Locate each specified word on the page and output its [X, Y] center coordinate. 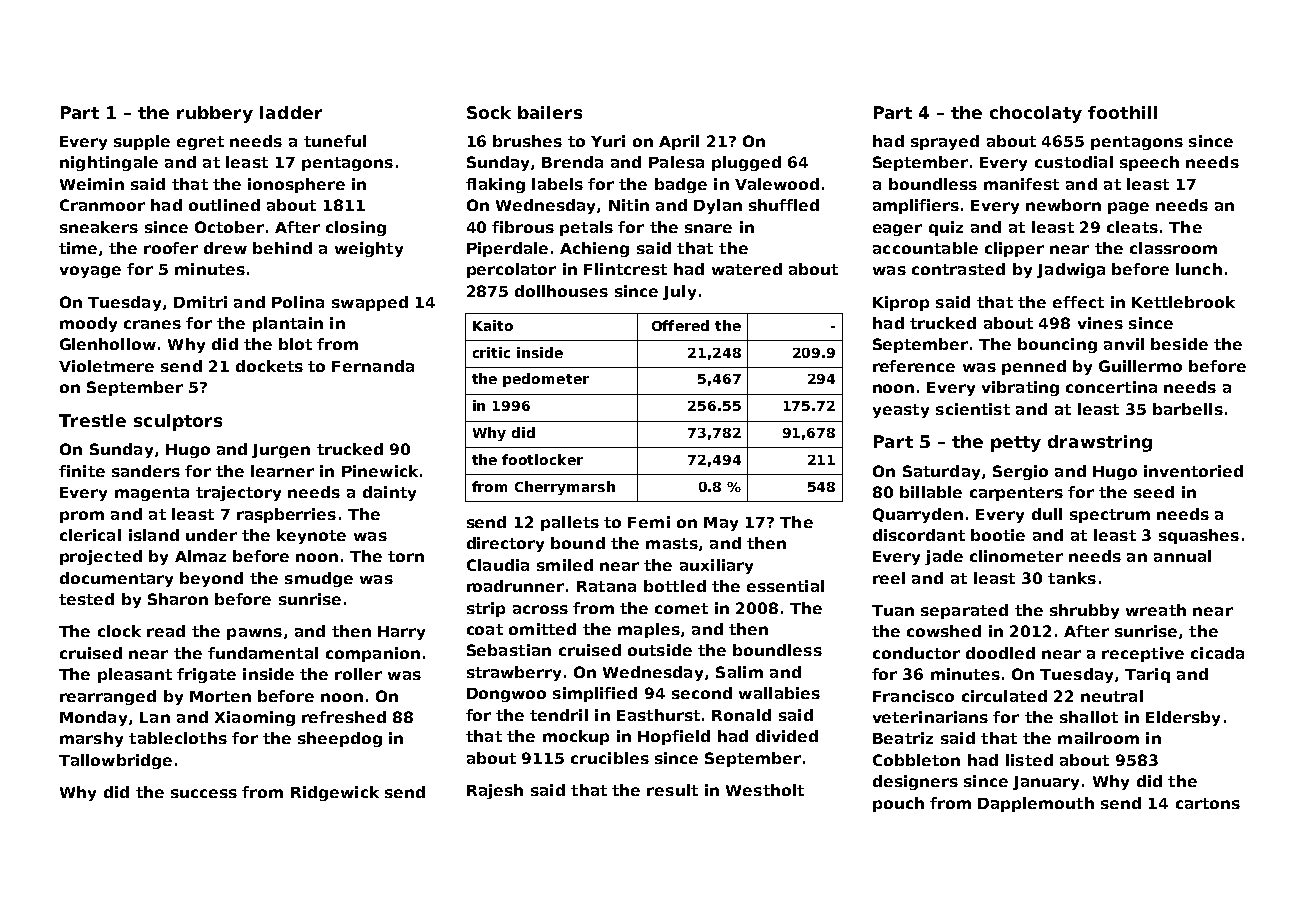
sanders [146, 471]
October [229, 227]
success [204, 793]
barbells [1188, 409]
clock [119, 631]
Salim [739, 672]
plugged [746, 163]
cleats [1132, 227]
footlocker [542, 459]
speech [1149, 163]
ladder [291, 112]
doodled [1000, 653]
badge [681, 185]
